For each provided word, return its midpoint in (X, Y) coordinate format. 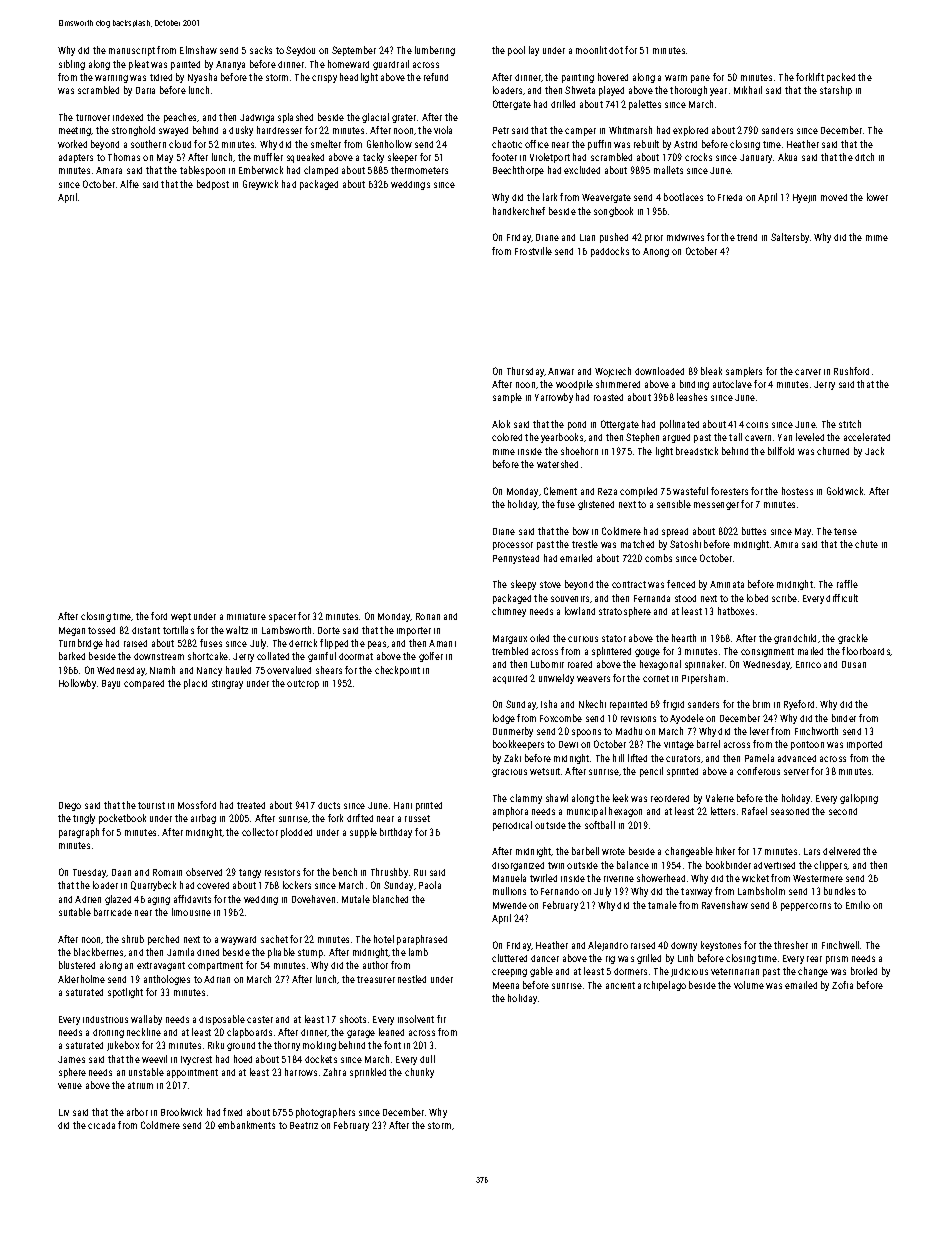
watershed (557, 464)
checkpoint (397, 671)
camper (580, 132)
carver (808, 372)
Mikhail (748, 90)
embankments (246, 1125)
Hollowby (77, 684)
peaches (181, 118)
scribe (784, 598)
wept (181, 617)
